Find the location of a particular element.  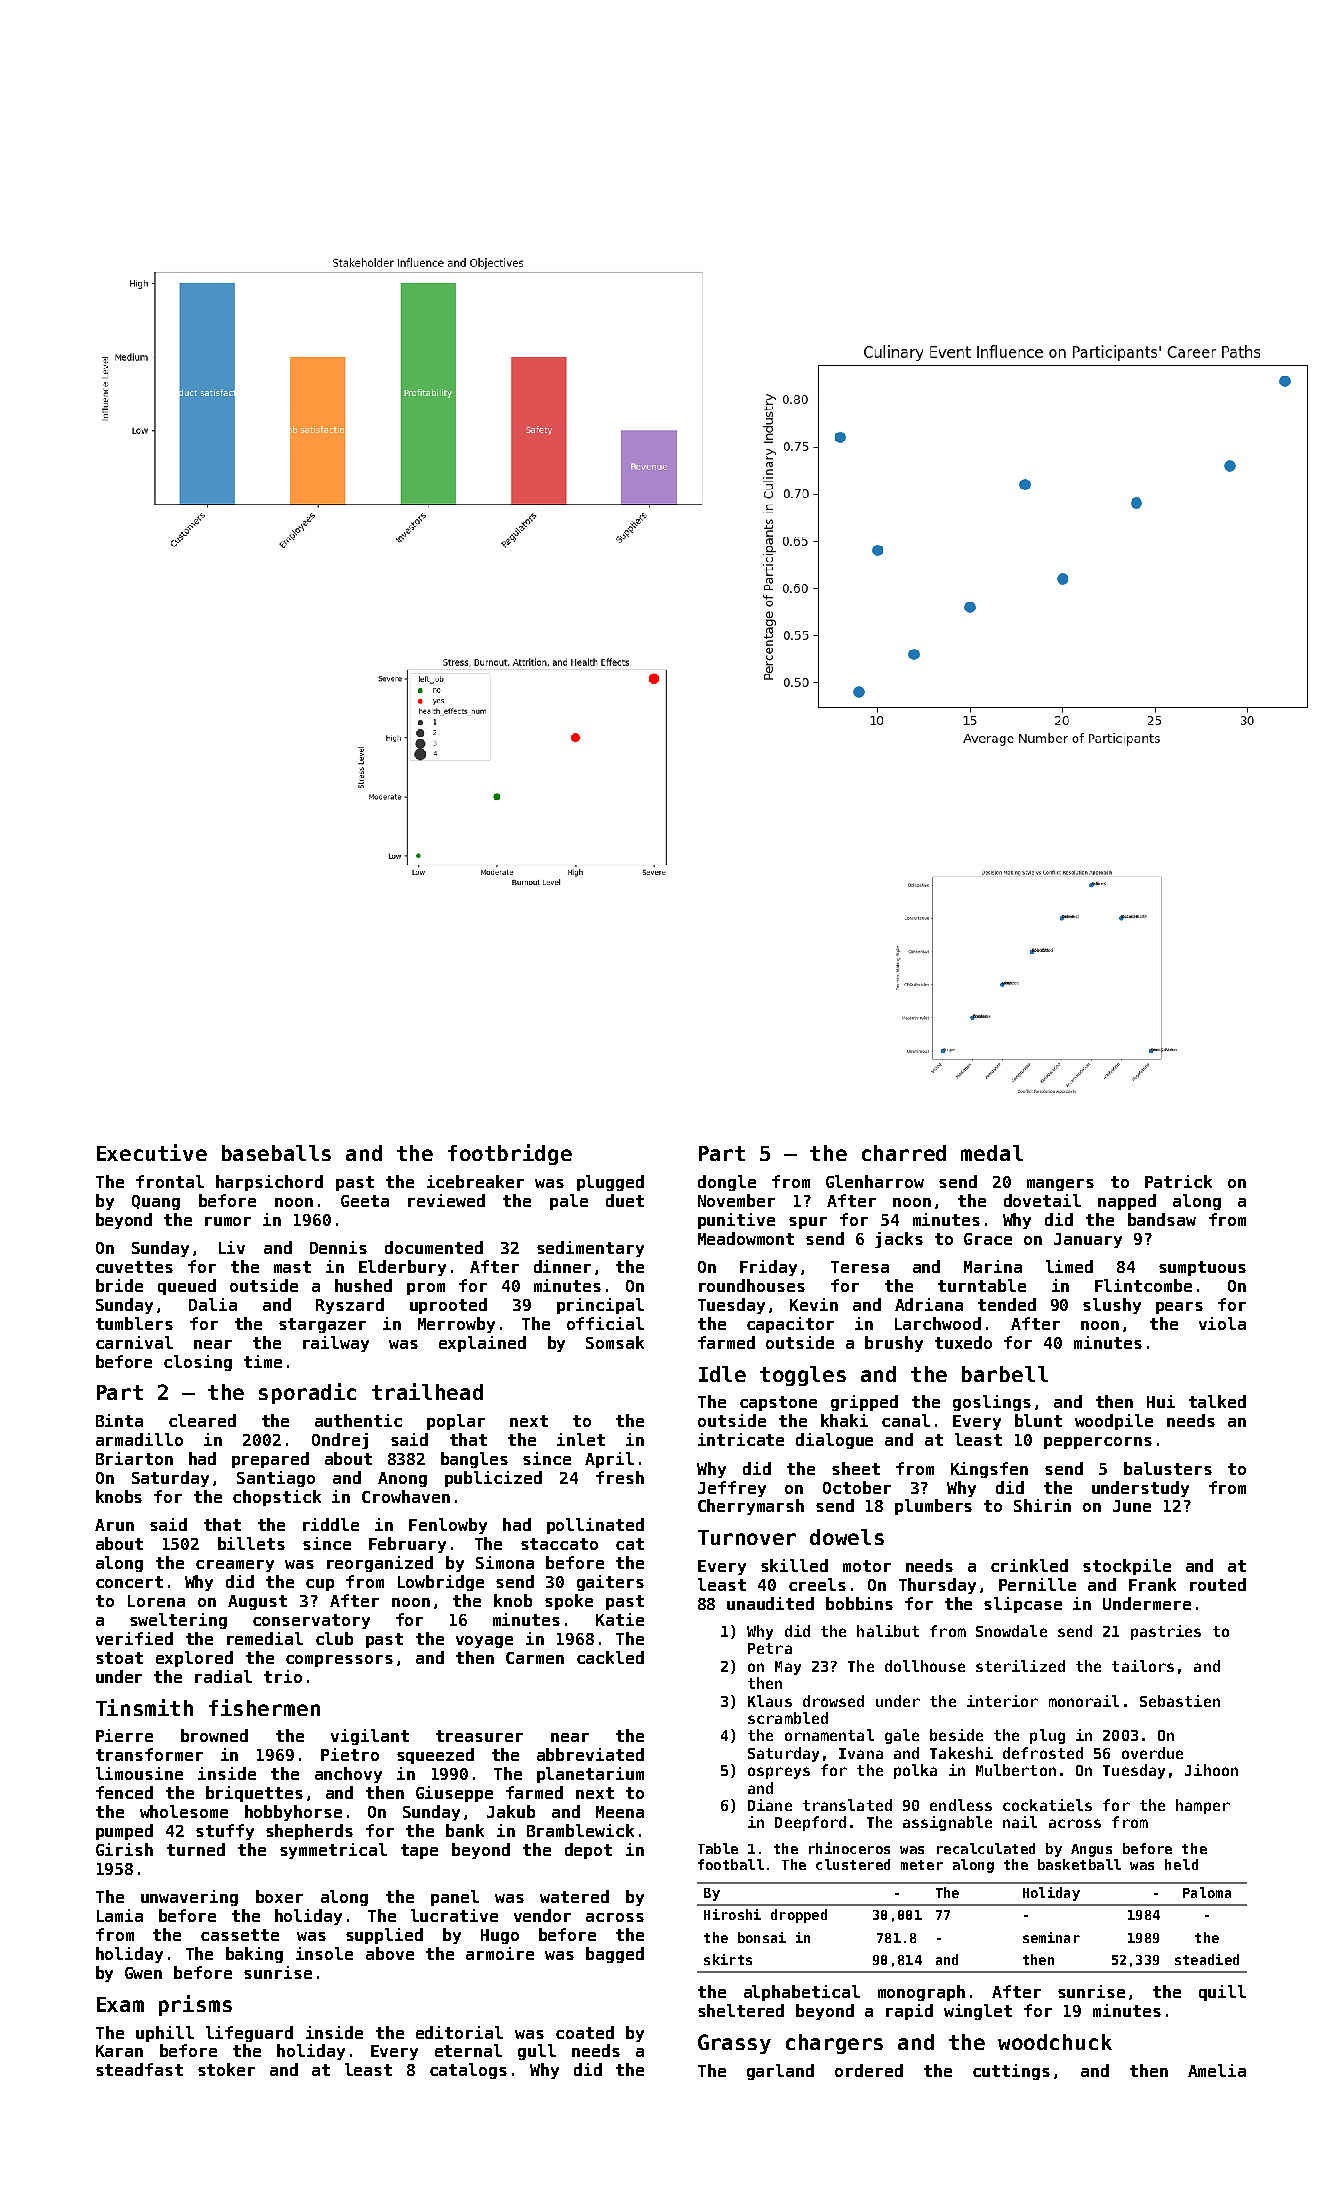

pears is located at coordinates (1179, 1308).
